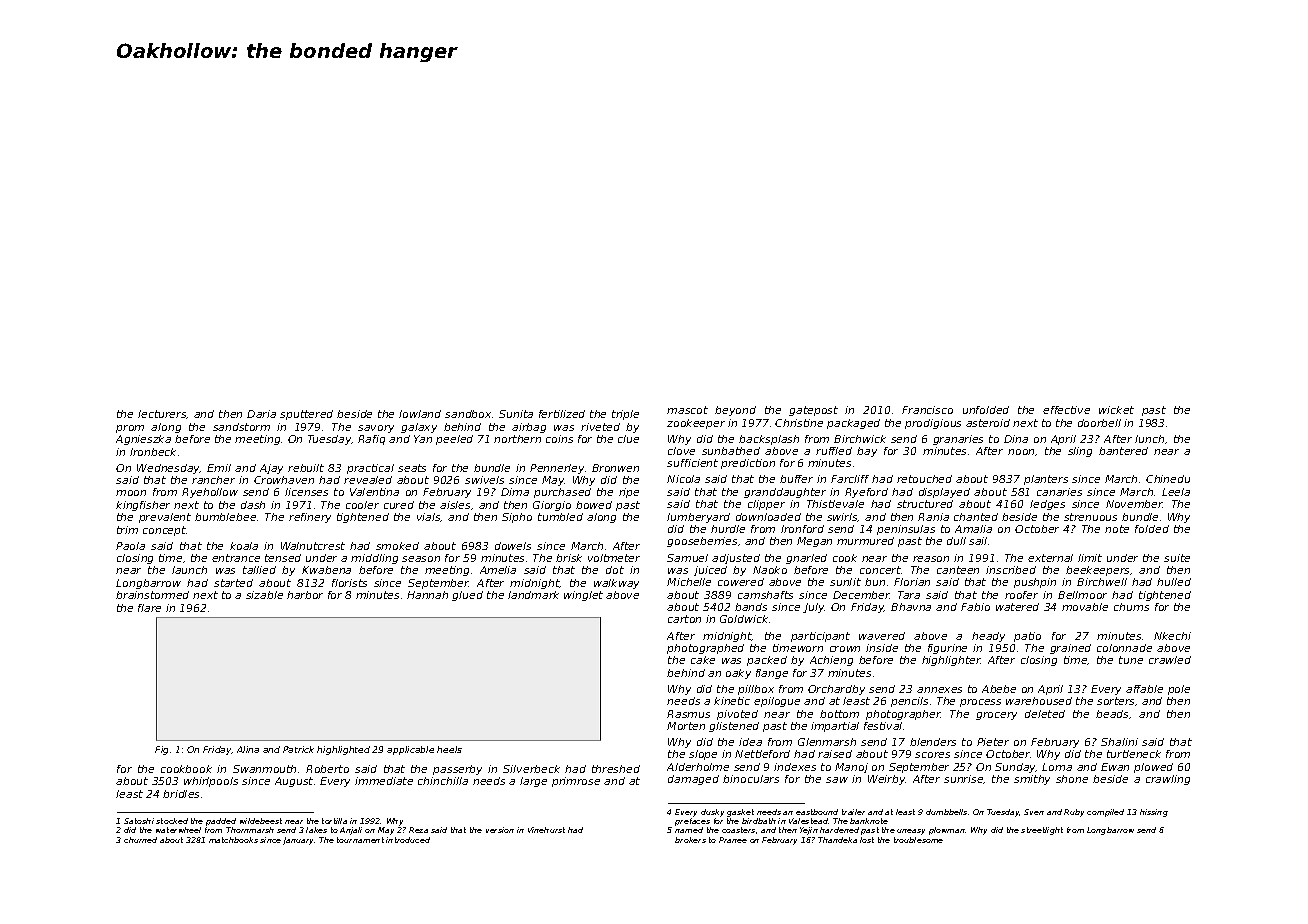 This image has height=924, width=1308. I want to click on matchbooks, so click(233, 840).
